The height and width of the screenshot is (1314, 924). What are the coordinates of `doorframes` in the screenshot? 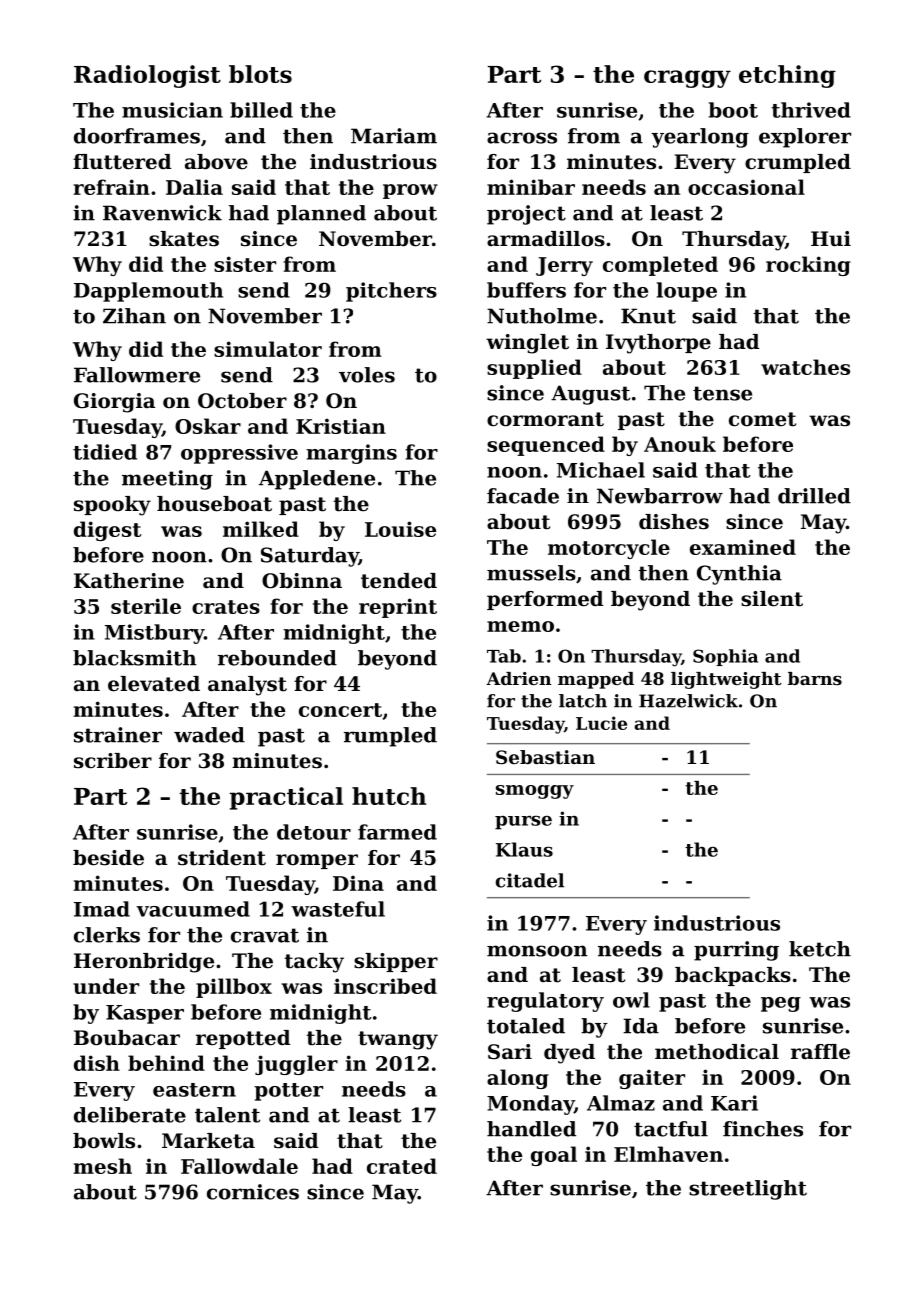 It's located at (137, 136).
